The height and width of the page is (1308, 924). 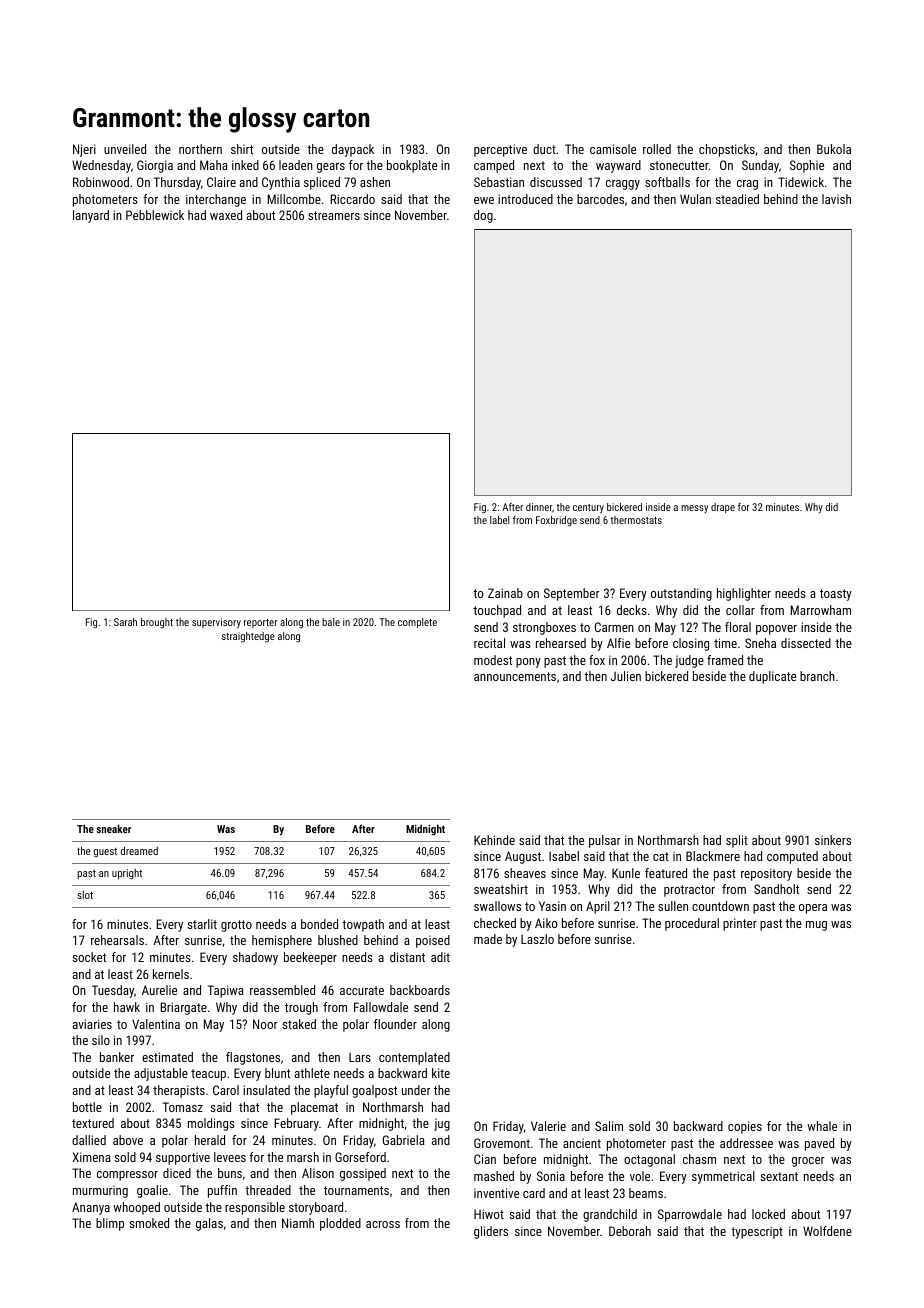 I want to click on Carol, so click(x=226, y=1090).
